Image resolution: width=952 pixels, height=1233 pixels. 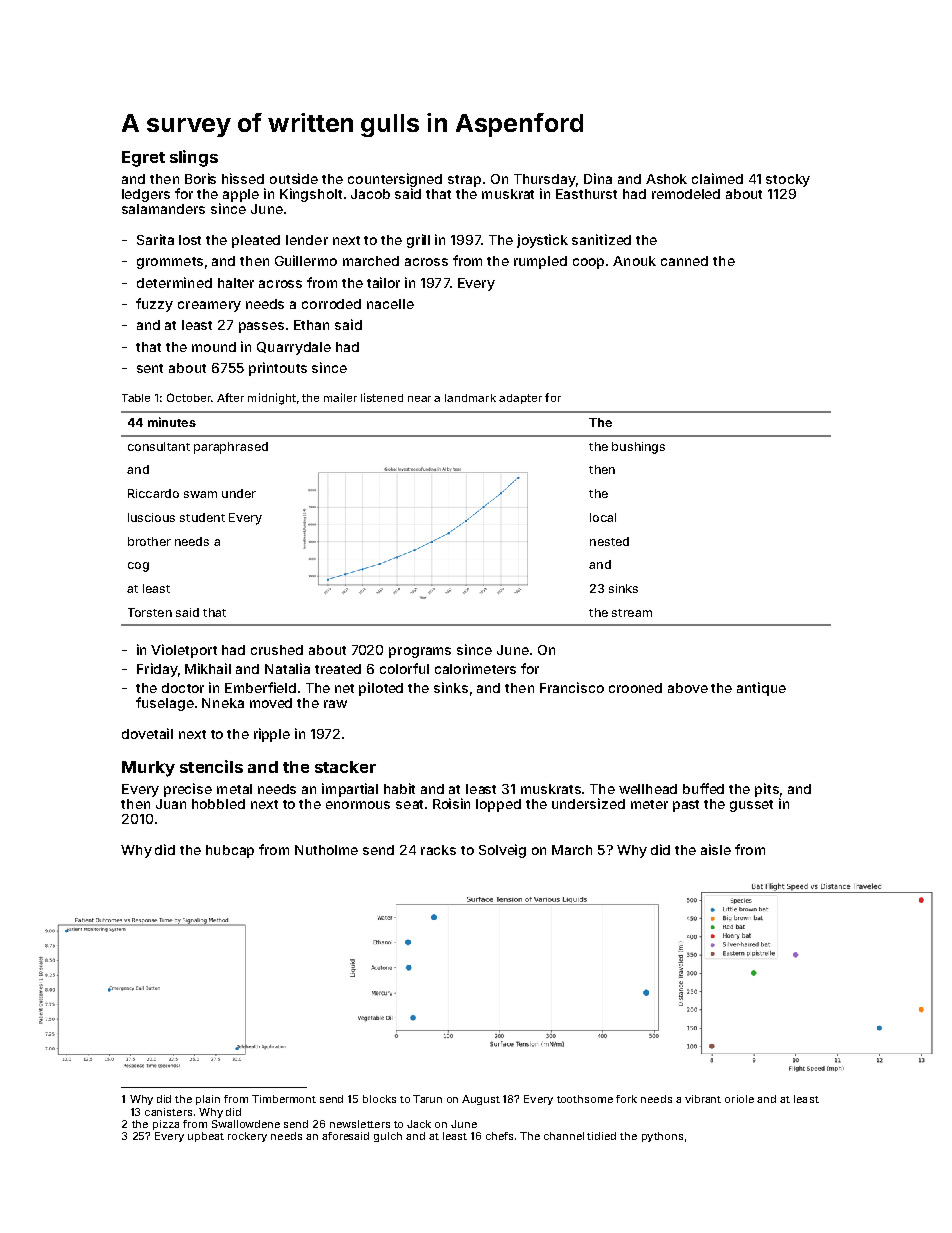 I want to click on Tarun, so click(x=427, y=1099).
